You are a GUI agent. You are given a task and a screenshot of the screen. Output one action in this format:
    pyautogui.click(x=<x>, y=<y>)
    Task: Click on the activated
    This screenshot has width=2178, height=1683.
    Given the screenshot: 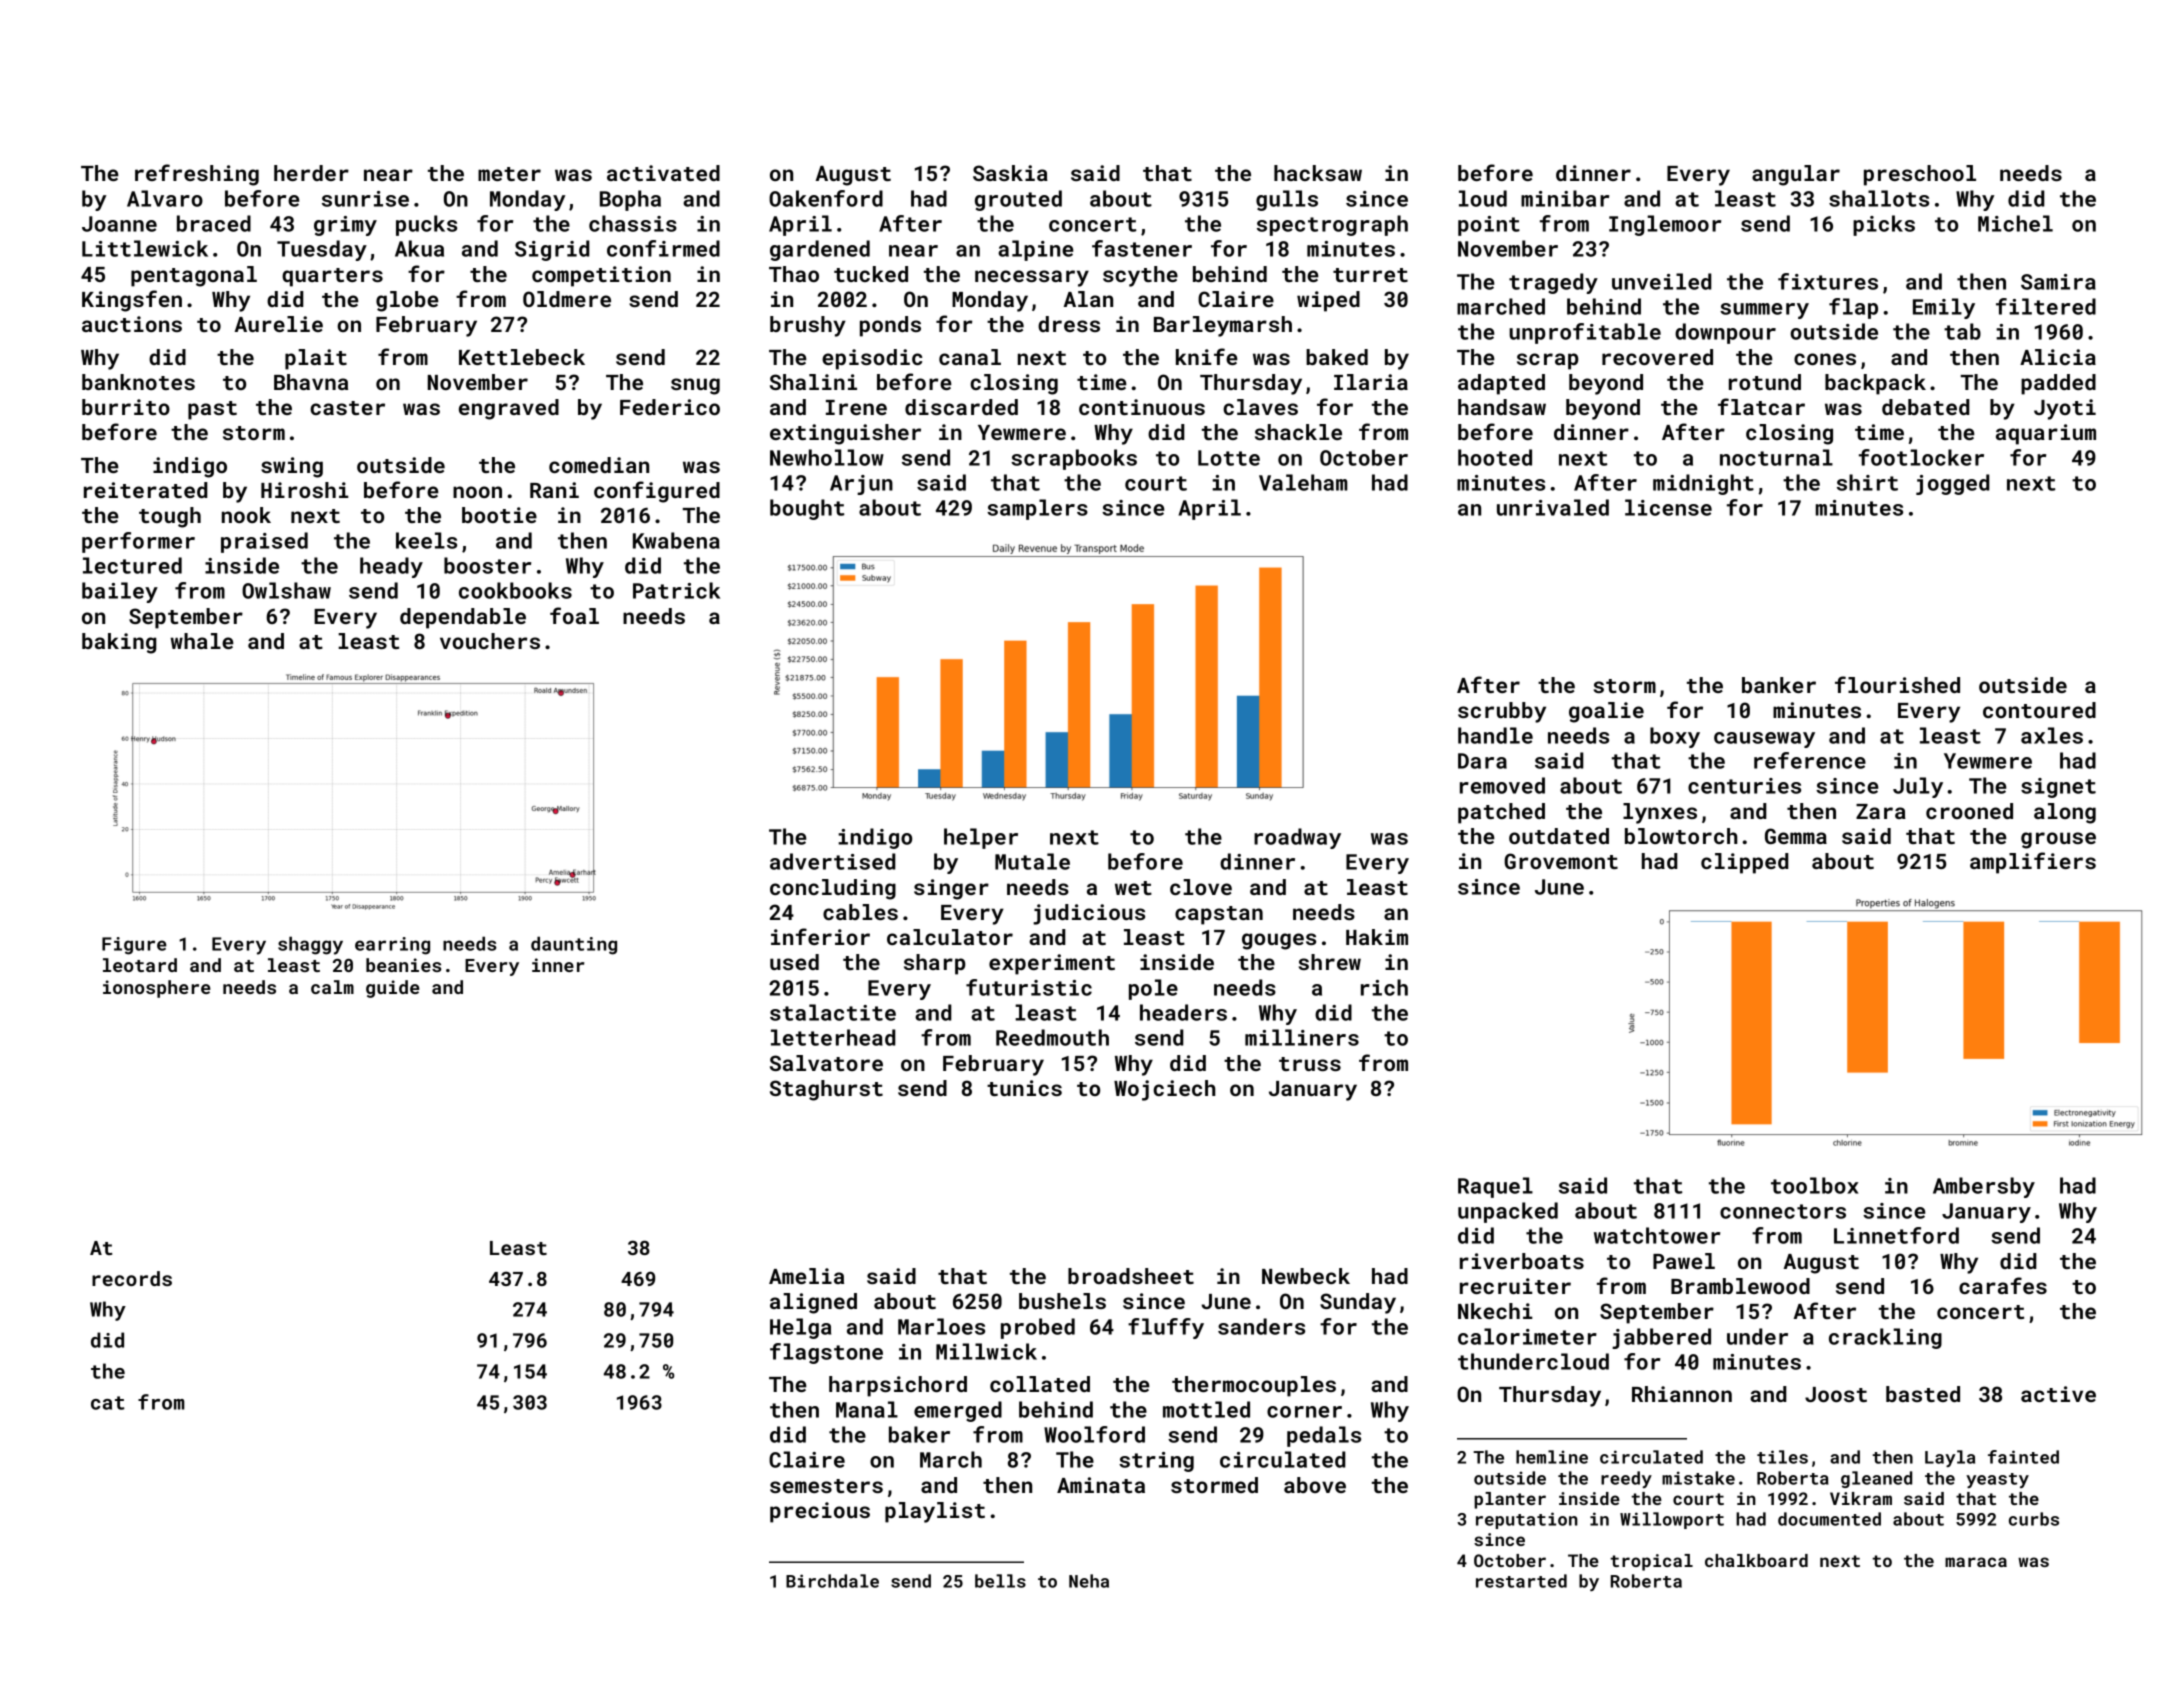 What is the action you would take?
    pyautogui.click(x=663, y=173)
